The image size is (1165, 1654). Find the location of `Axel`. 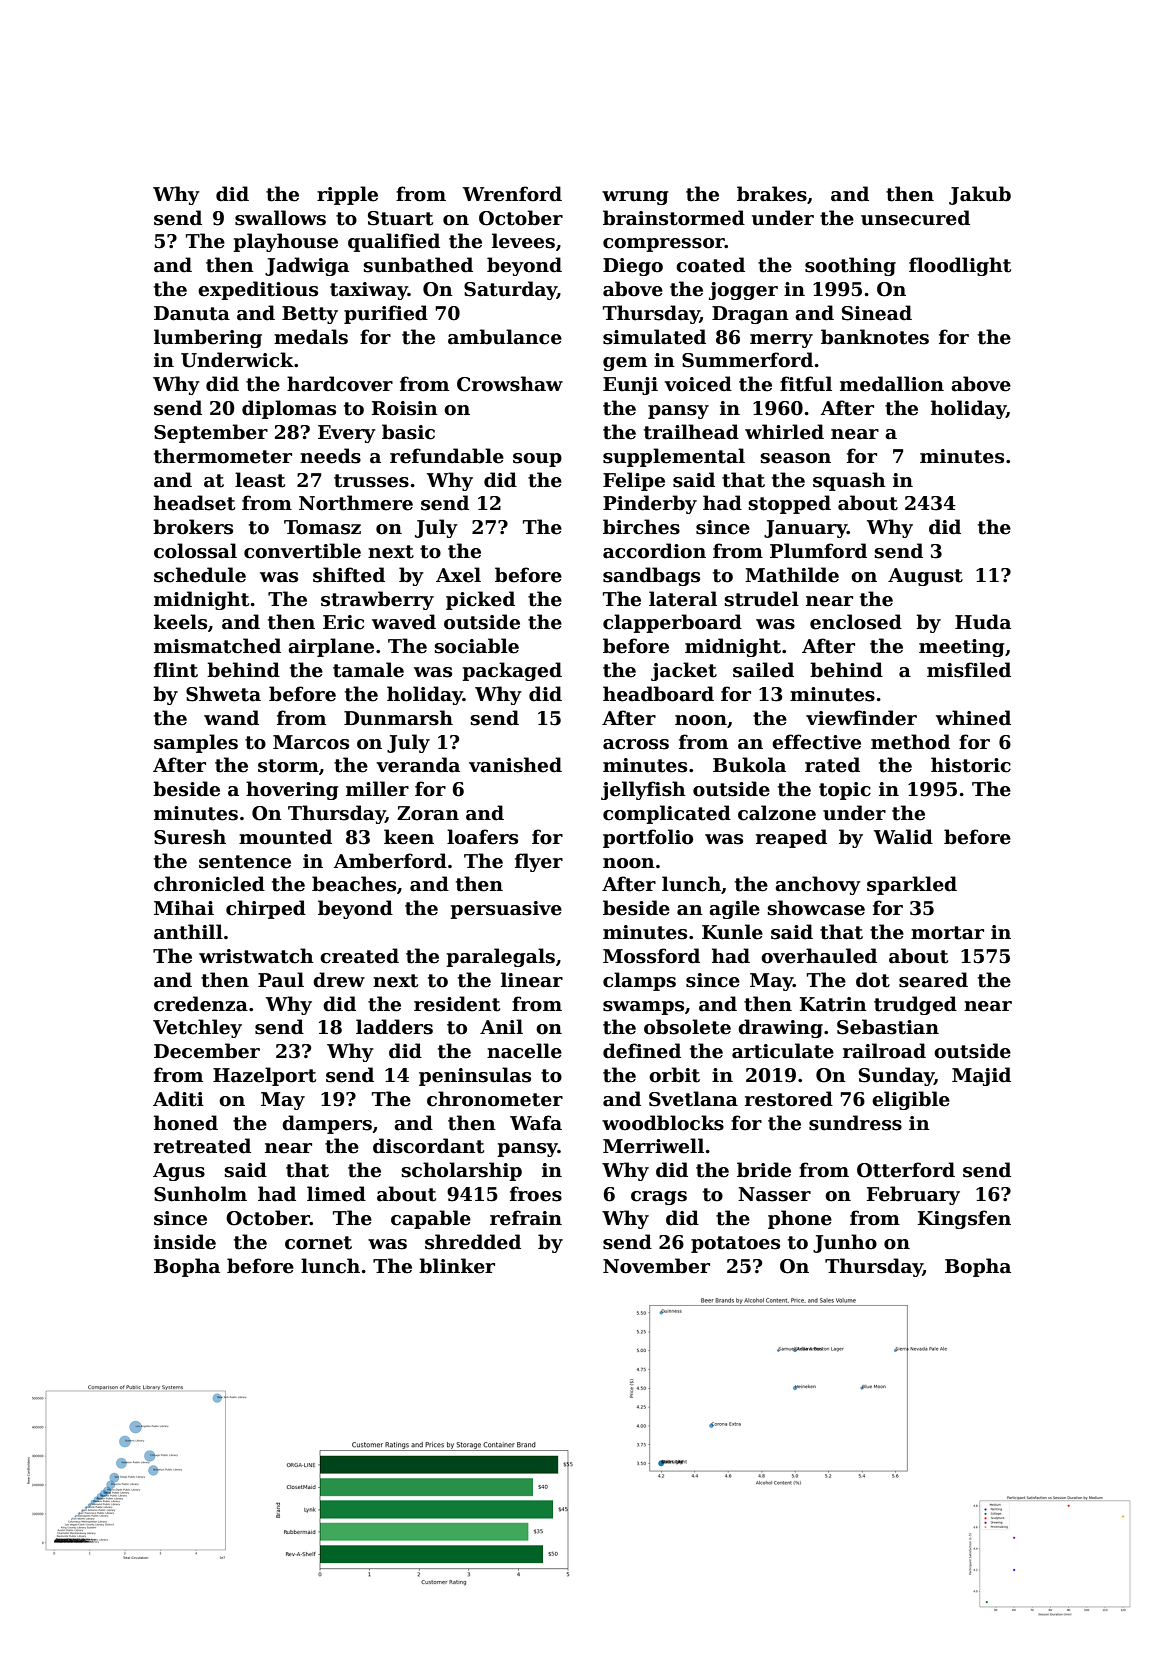

Axel is located at coordinates (458, 575).
